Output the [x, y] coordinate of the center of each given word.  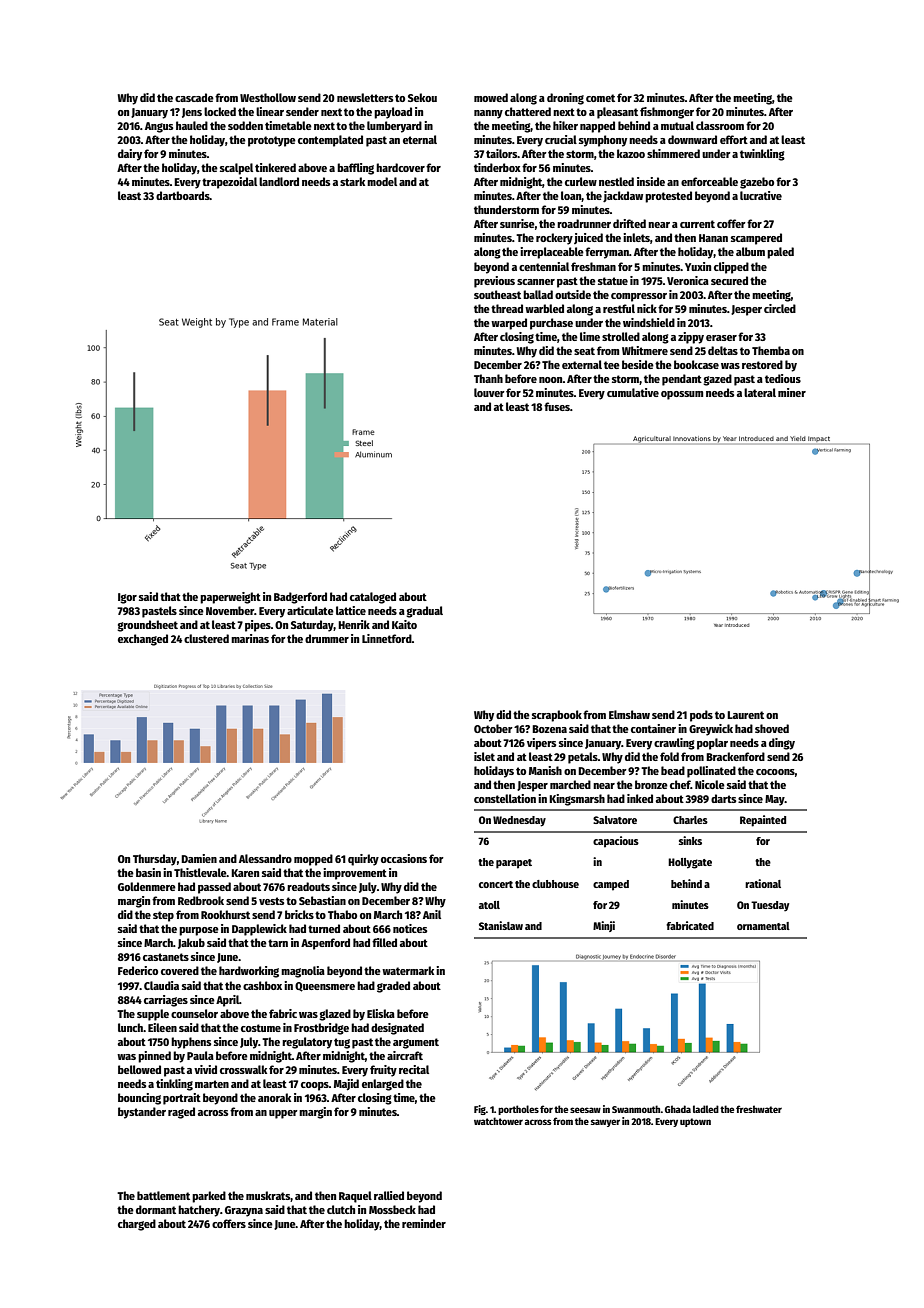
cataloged [373, 598]
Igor [127, 598]
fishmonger [667, 113]
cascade [194, 97]
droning [565, 99]
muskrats [268, 1195]
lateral [760, 392]
